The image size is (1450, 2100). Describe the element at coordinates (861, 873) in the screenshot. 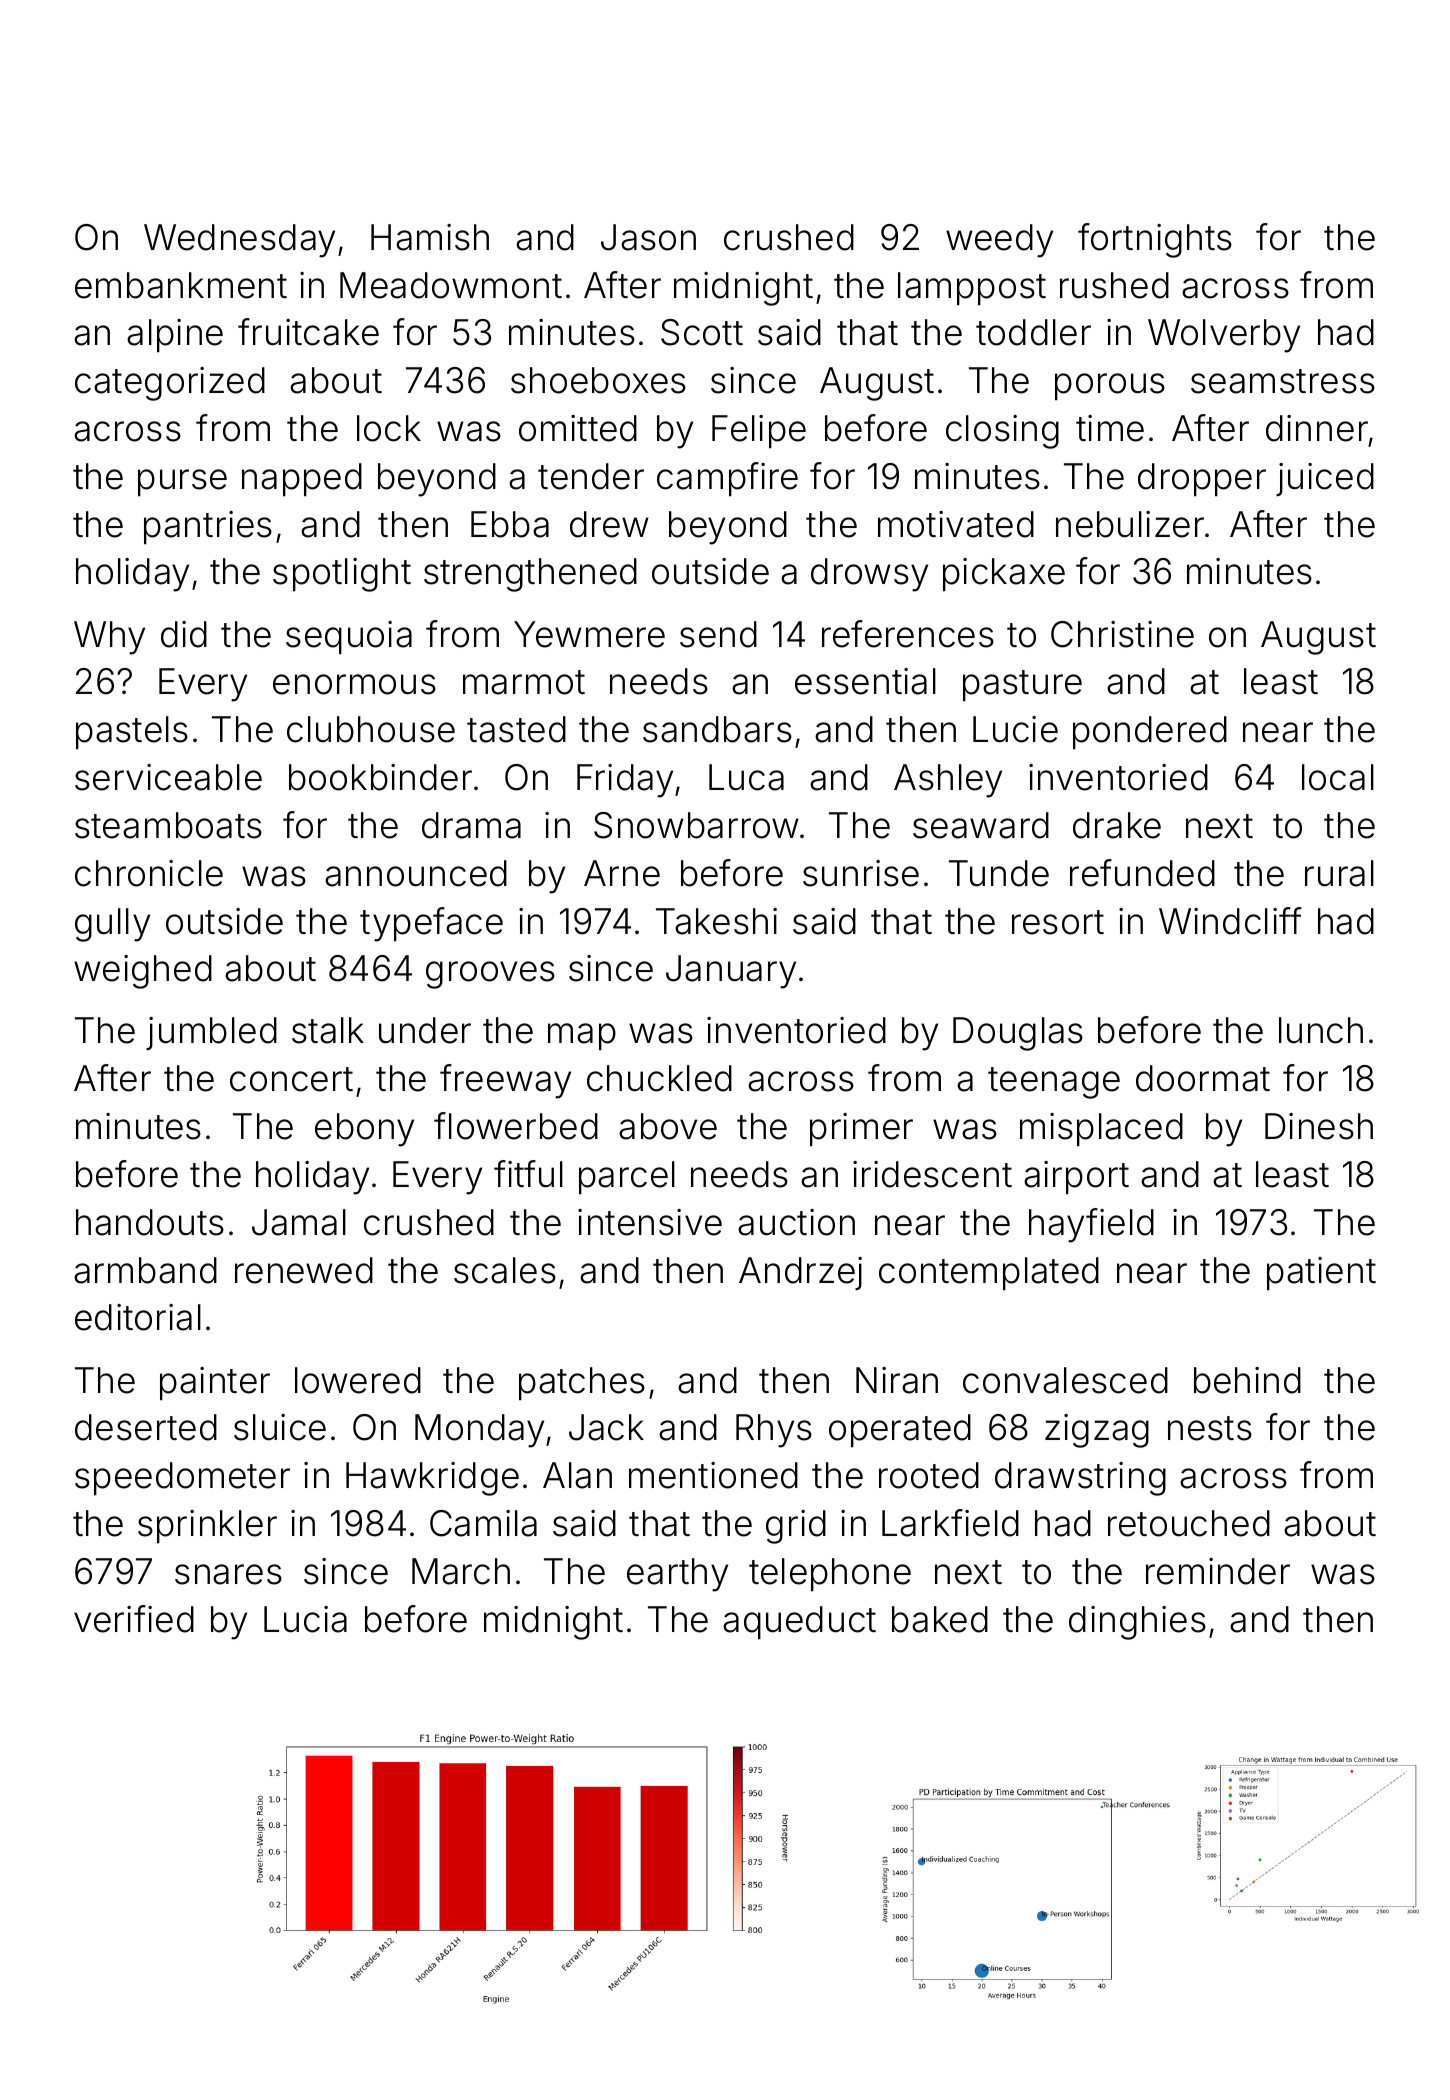

I see `sunrise` at that location.
